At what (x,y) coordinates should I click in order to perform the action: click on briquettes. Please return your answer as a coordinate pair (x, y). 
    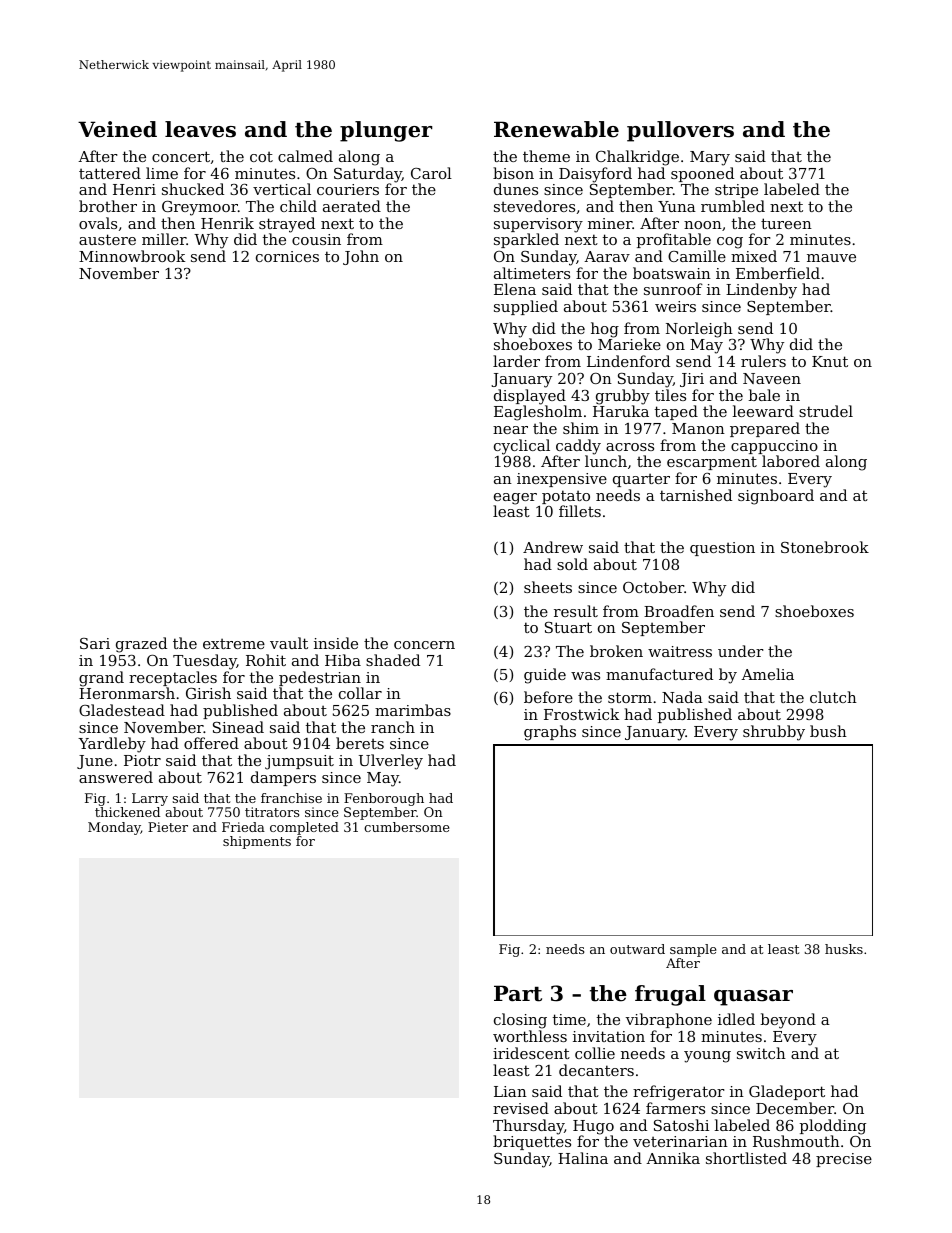
    Looking at the image, I should click on (532, 1142).
